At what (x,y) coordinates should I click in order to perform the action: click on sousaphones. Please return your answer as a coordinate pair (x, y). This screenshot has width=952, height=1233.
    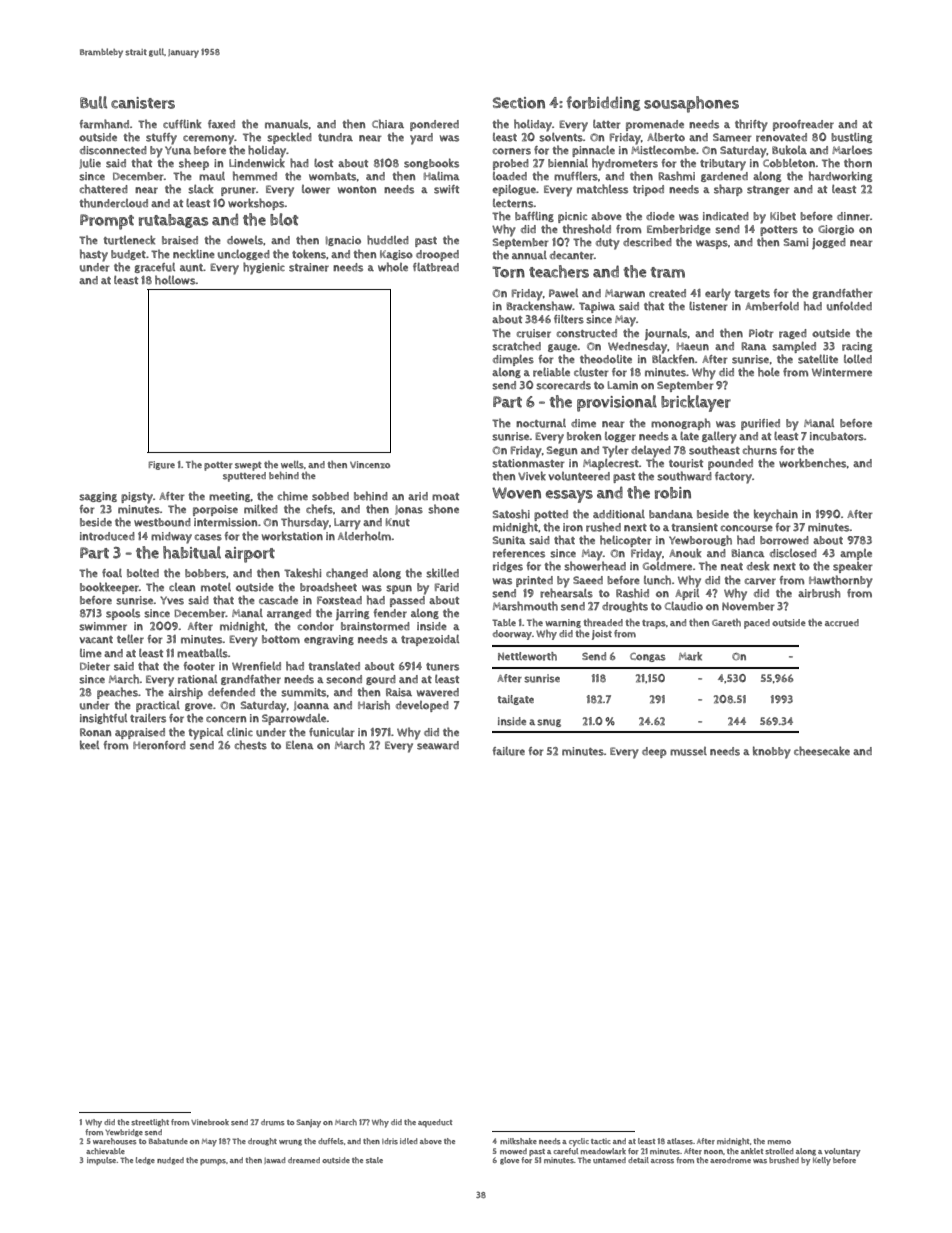
    Looking at the image, I should click on (691, 104).
